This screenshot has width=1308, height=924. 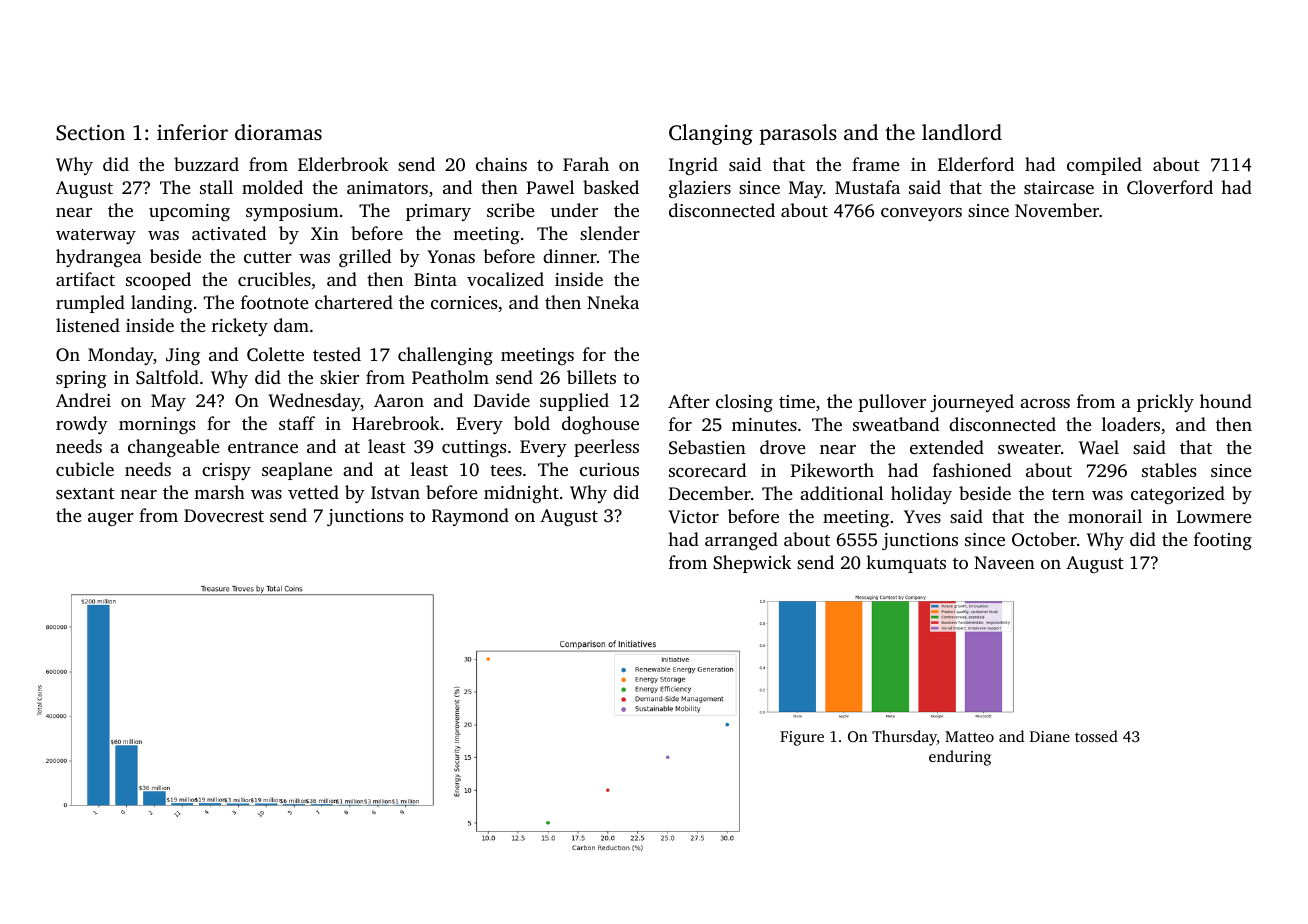 What do you see at coordinates (802, 738) in the screenshot?
I see `Figure` at bounding box center [802, 738].
